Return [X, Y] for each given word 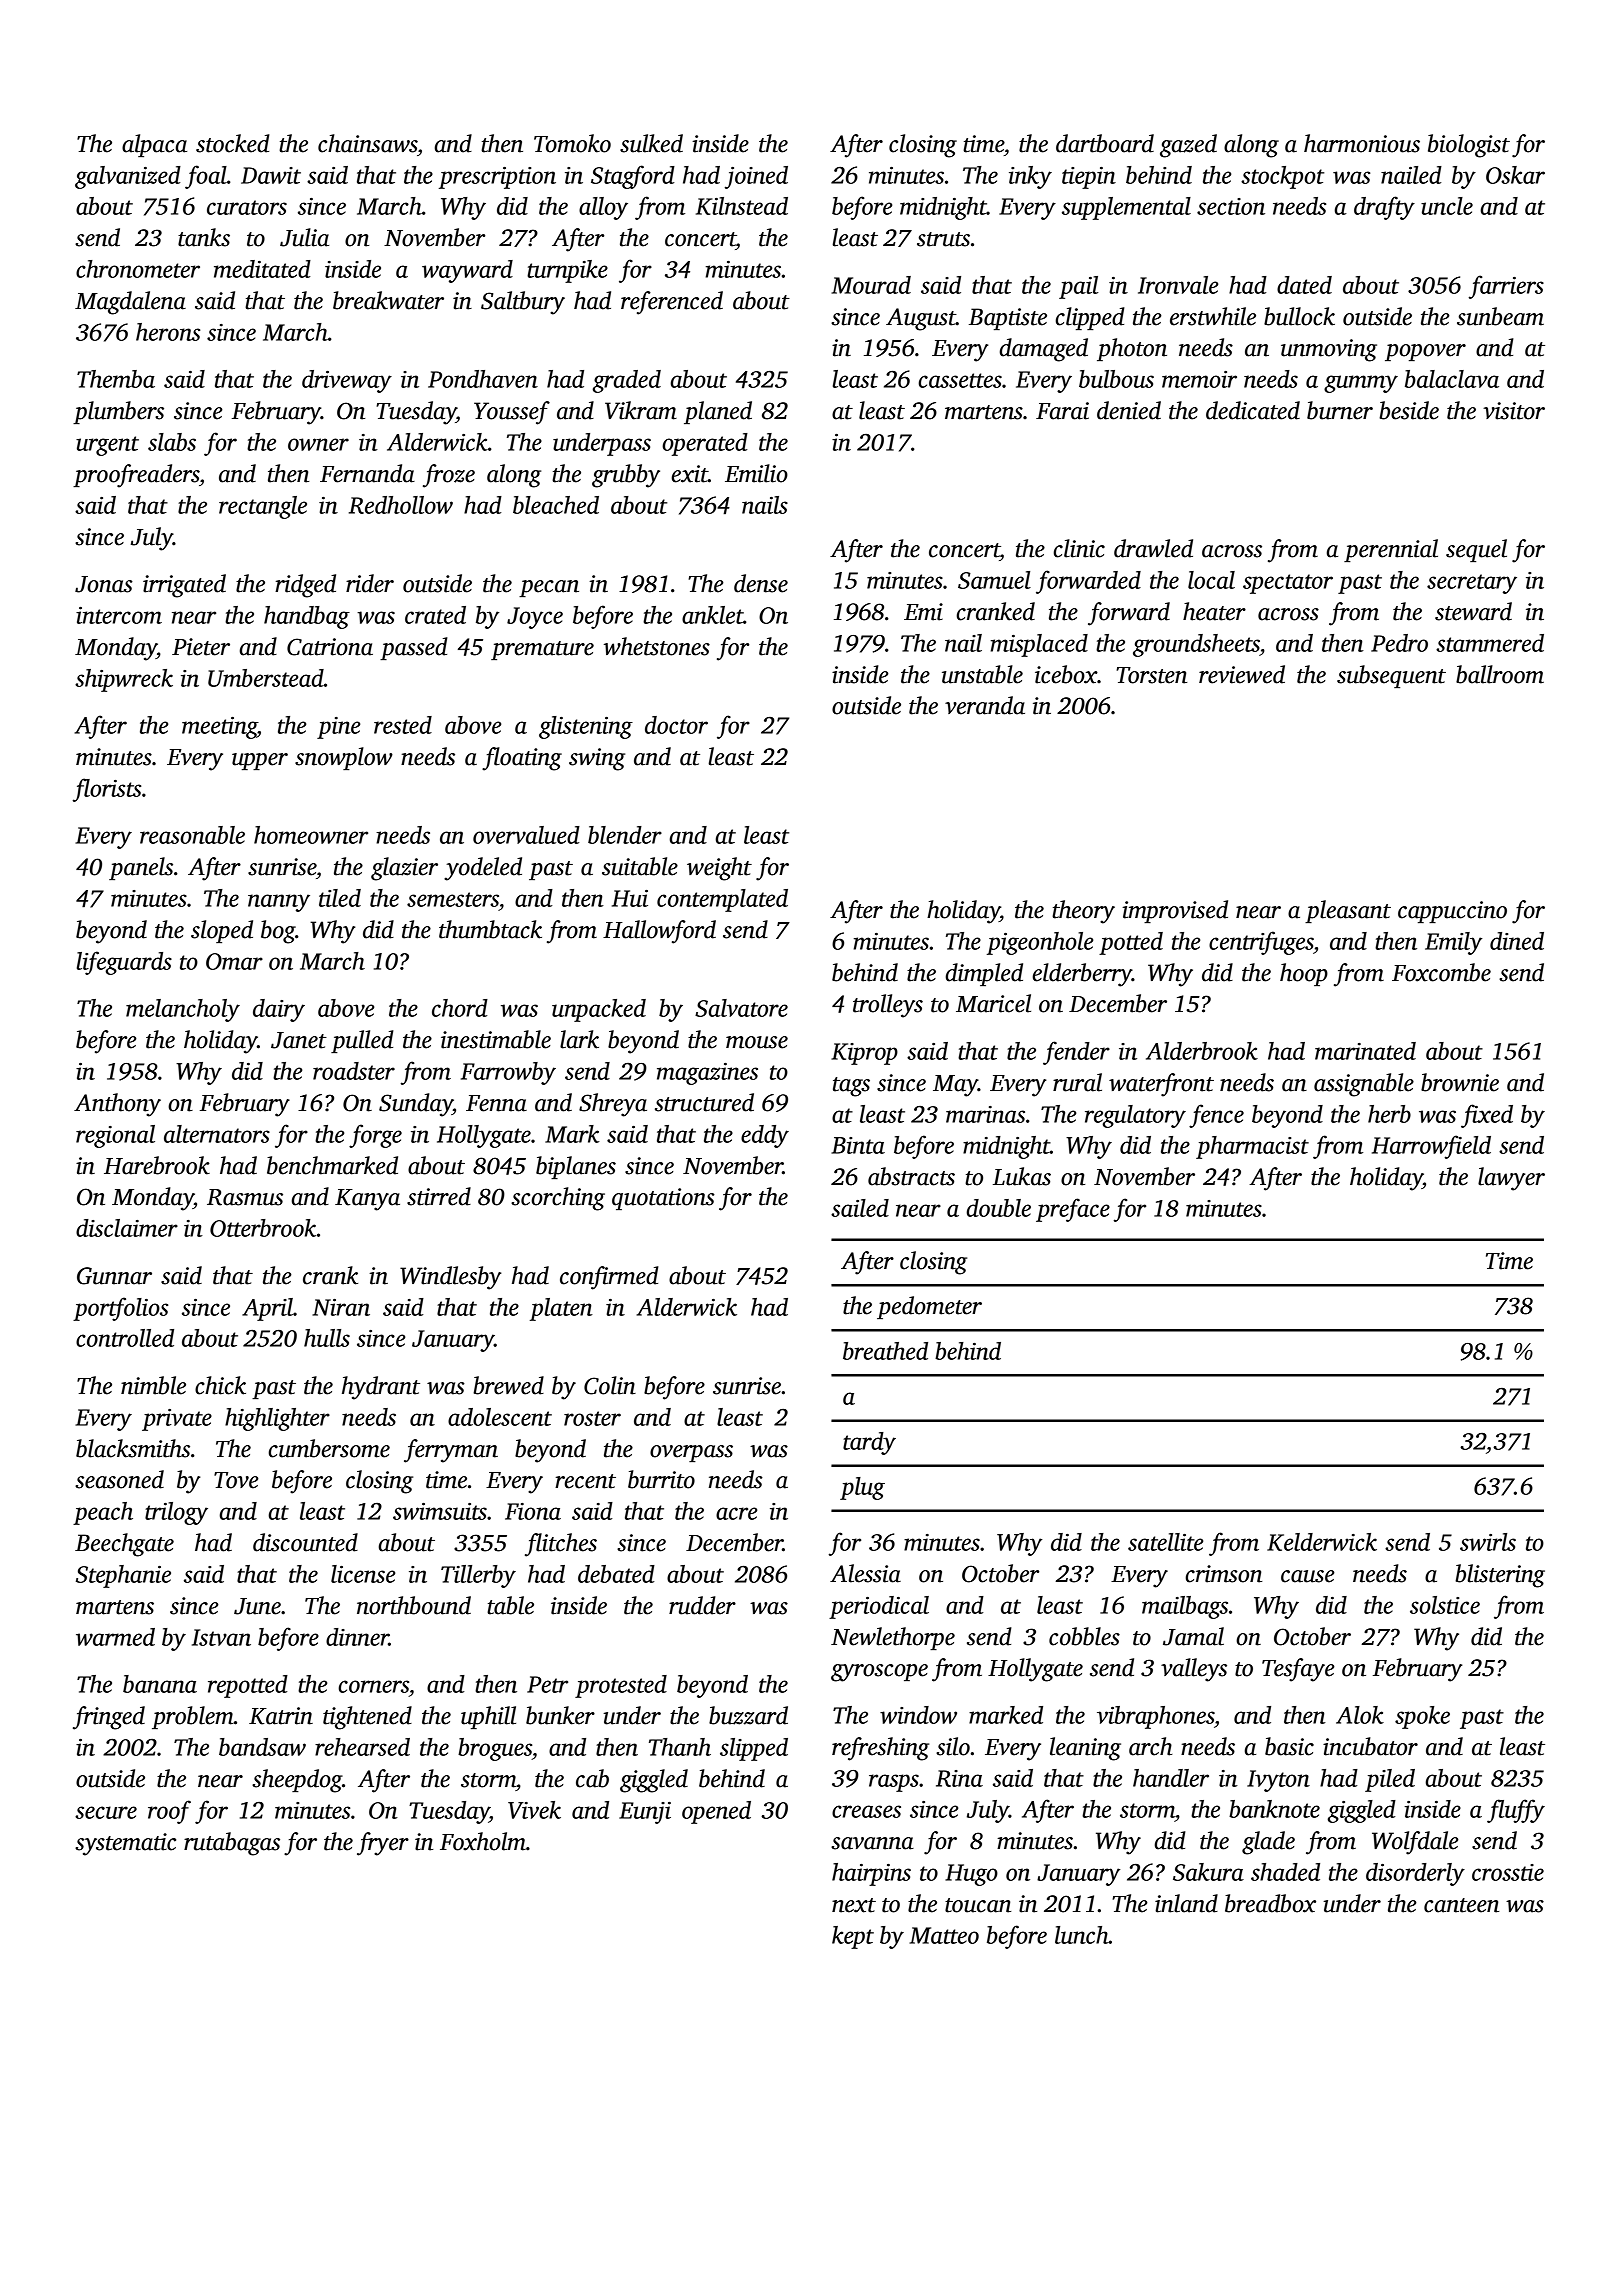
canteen [1461, 1905]
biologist [1469, 146]
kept [853, 1937]
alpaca [154, 145]
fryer [383, 1844]
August [921, 319]
